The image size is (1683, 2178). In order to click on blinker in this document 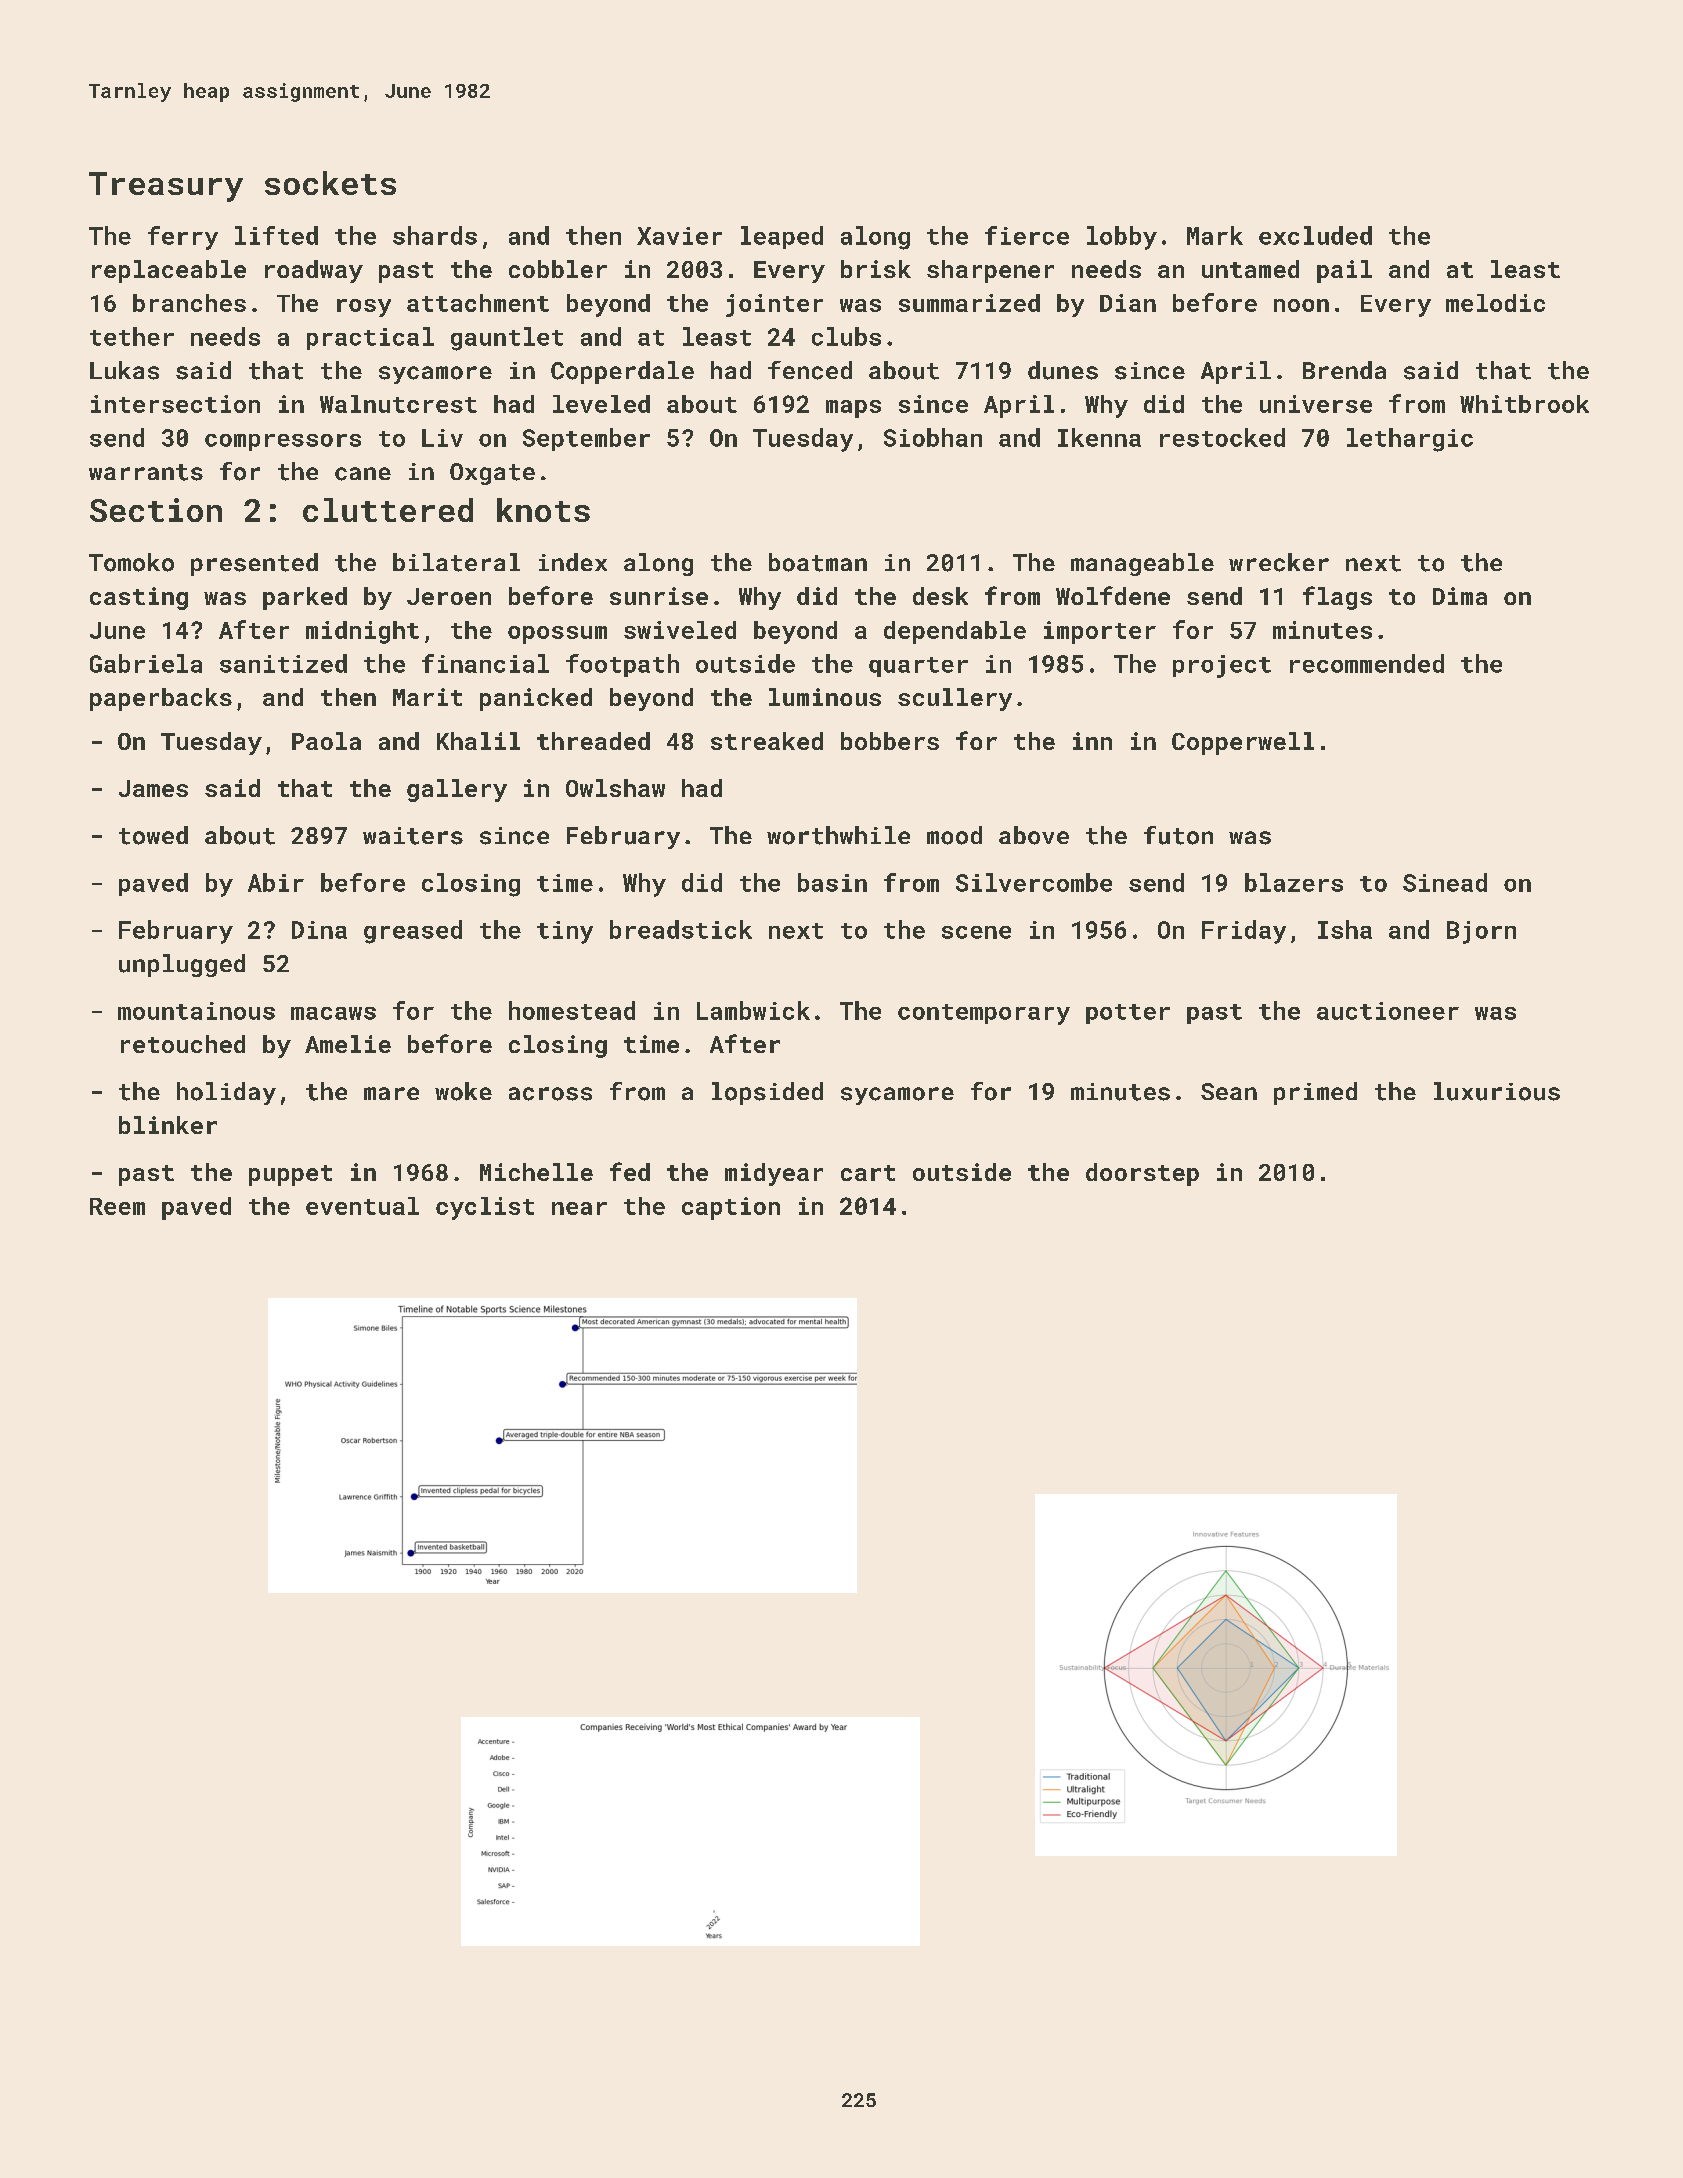, I will do `click(168, 1125)`.
